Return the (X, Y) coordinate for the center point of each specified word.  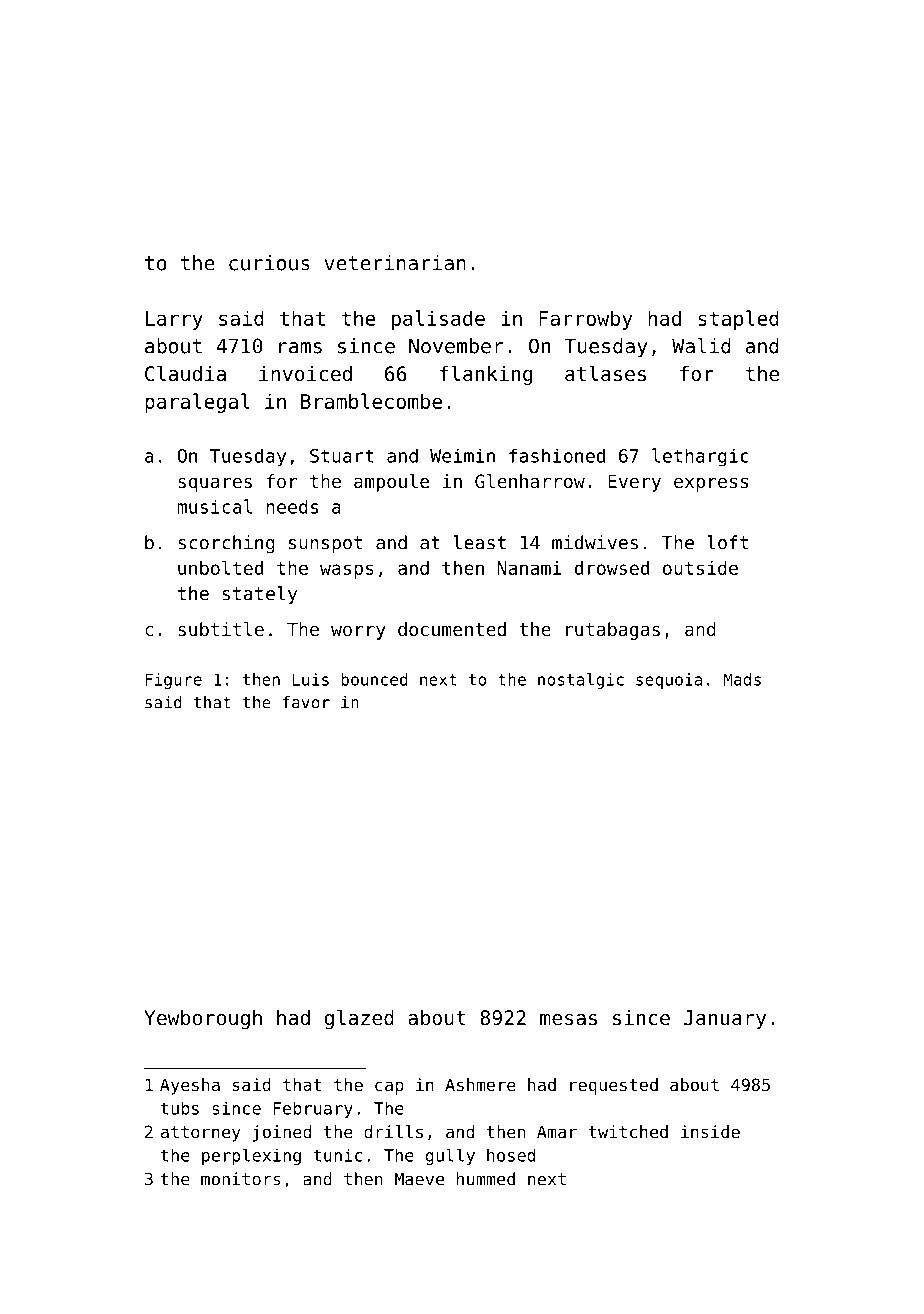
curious (269, 263)
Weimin (462, 455)
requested (614, 1086)
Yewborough (203, 1020)
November (456, 346)
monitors (240, 1179)
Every (634, 483)
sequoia (669, 681)
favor (306, 702)
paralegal (197, 403)
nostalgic (581, 681)
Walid (701, 346)
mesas (568, 1020)
